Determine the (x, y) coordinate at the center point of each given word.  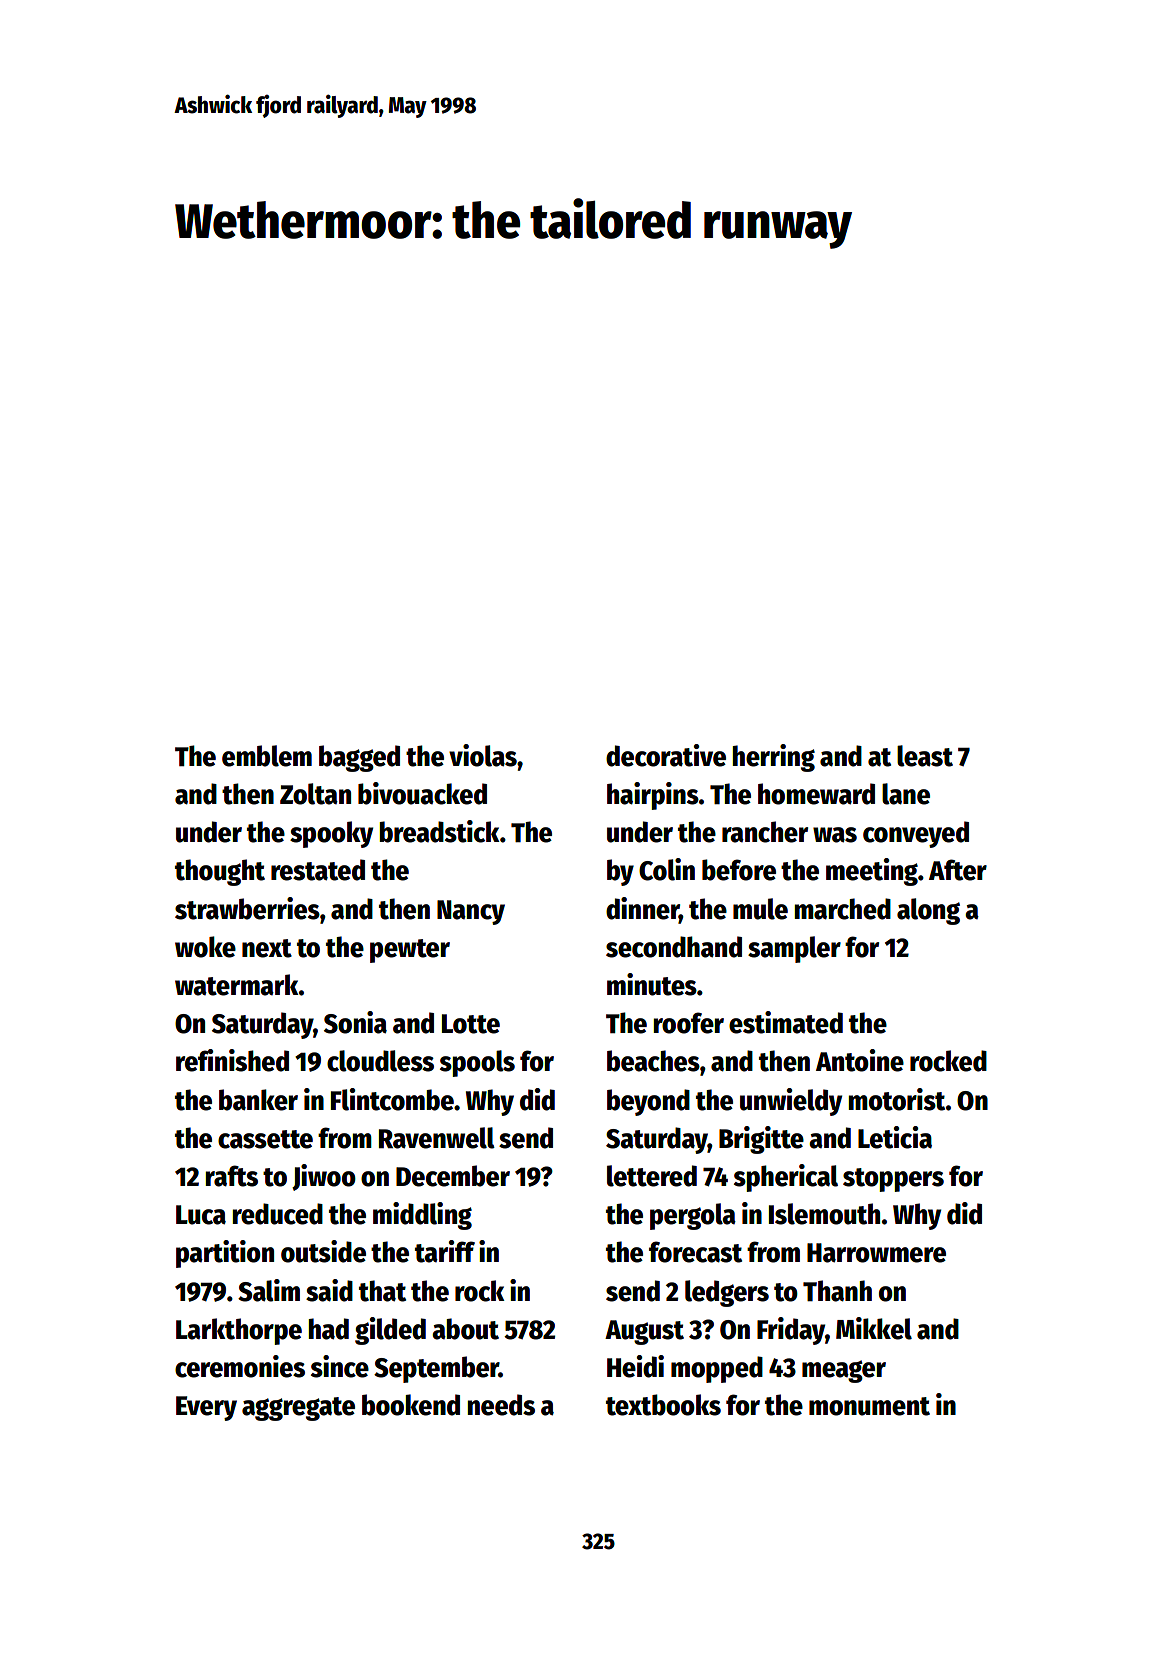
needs (501, 1405)
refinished (232, 1060)
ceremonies (240, 1366)
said (329, 1290)
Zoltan (315, 794)
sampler (794, 949)
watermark (237, 985)
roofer (688, 1023)
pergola (693, 1216)
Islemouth (824, 1214)
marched (842, 909)
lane (906, 794)
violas (483, 755)
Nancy (471, 912)
